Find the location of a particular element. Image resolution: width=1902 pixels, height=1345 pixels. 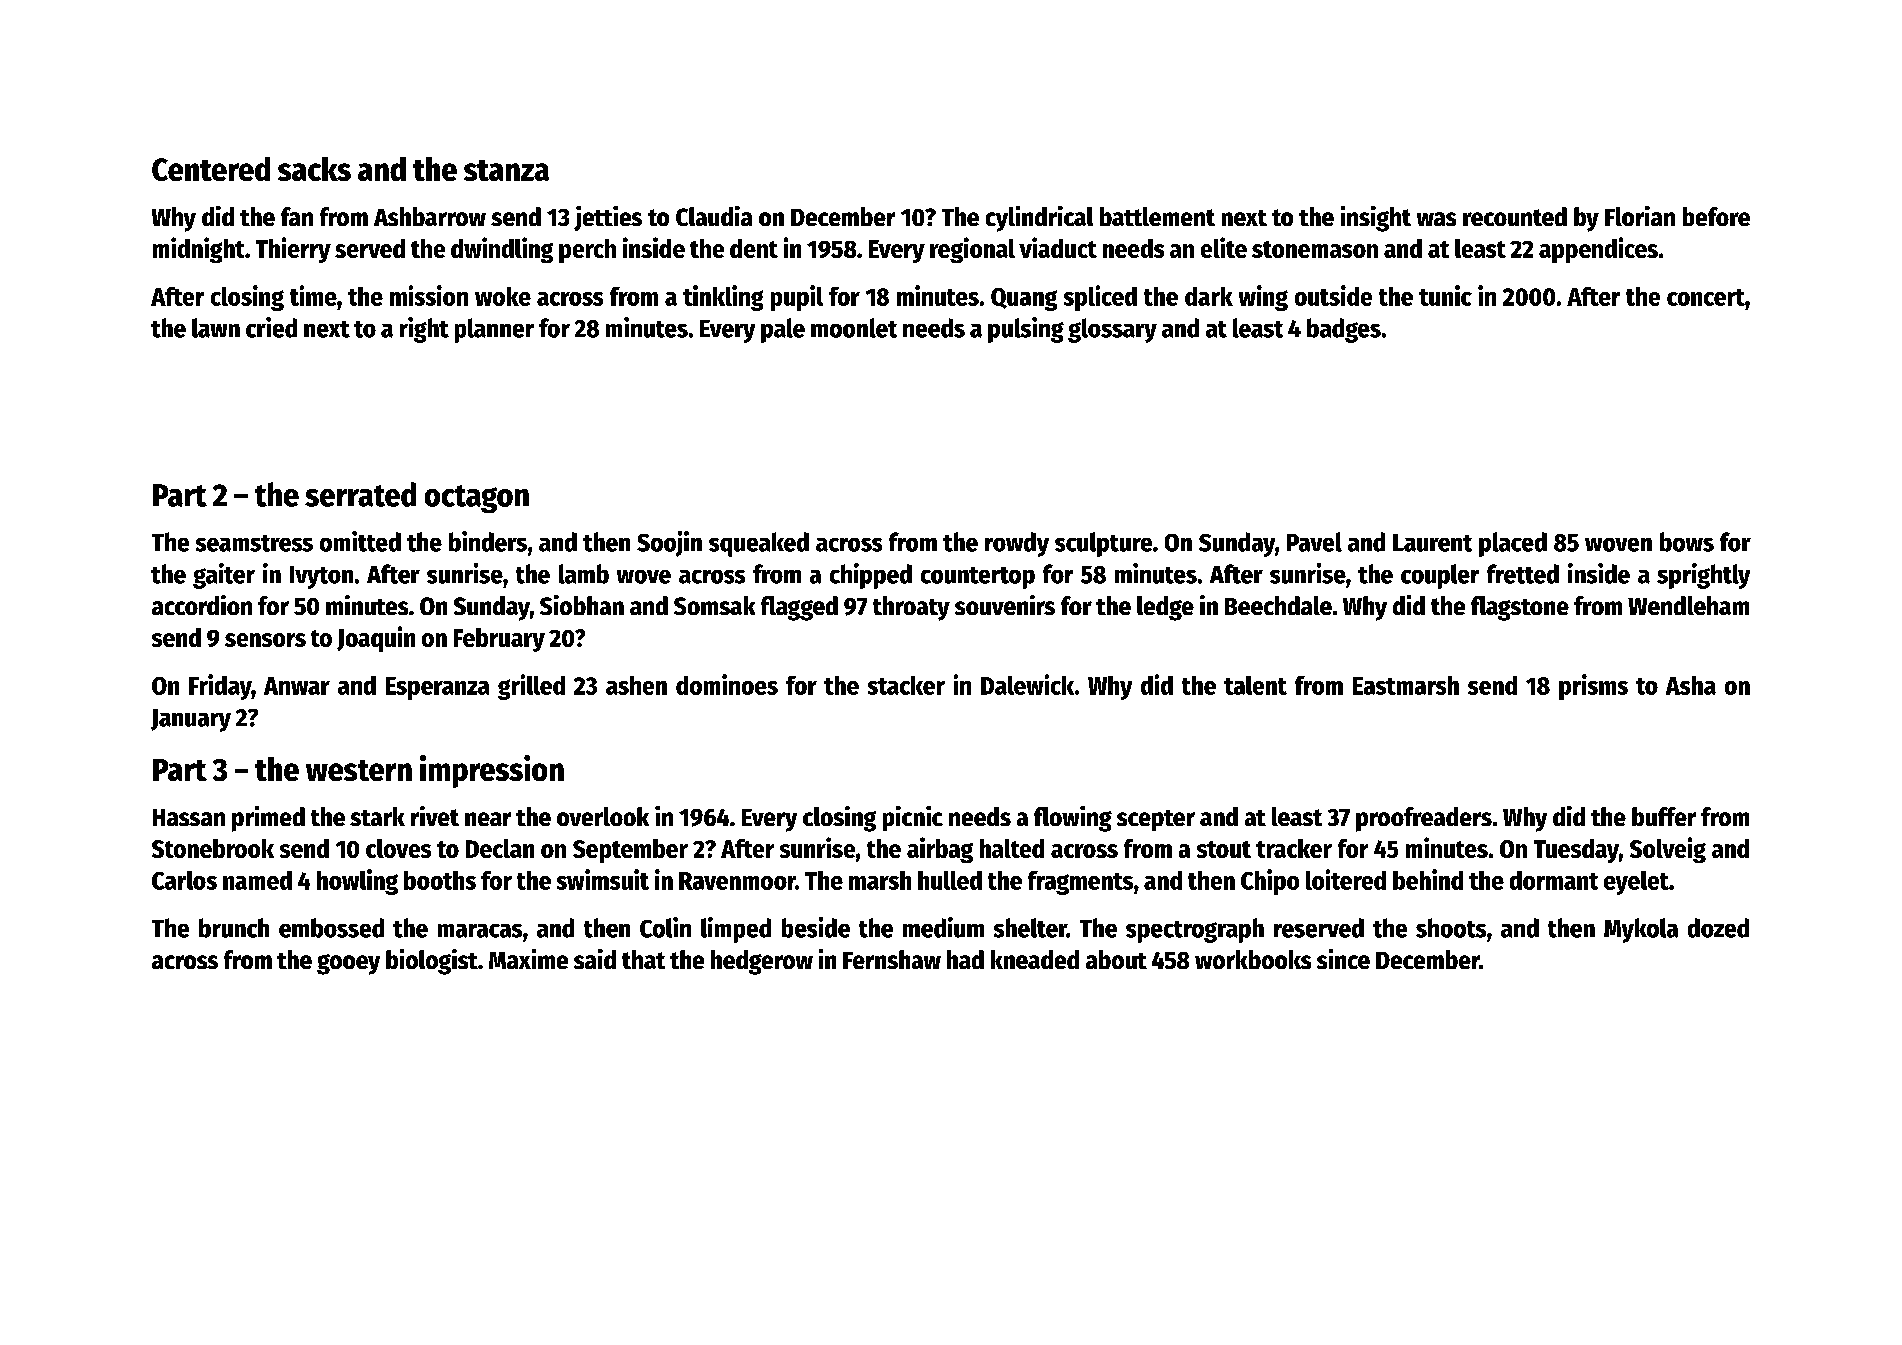

octagon is located at coordinates (477, 499).
